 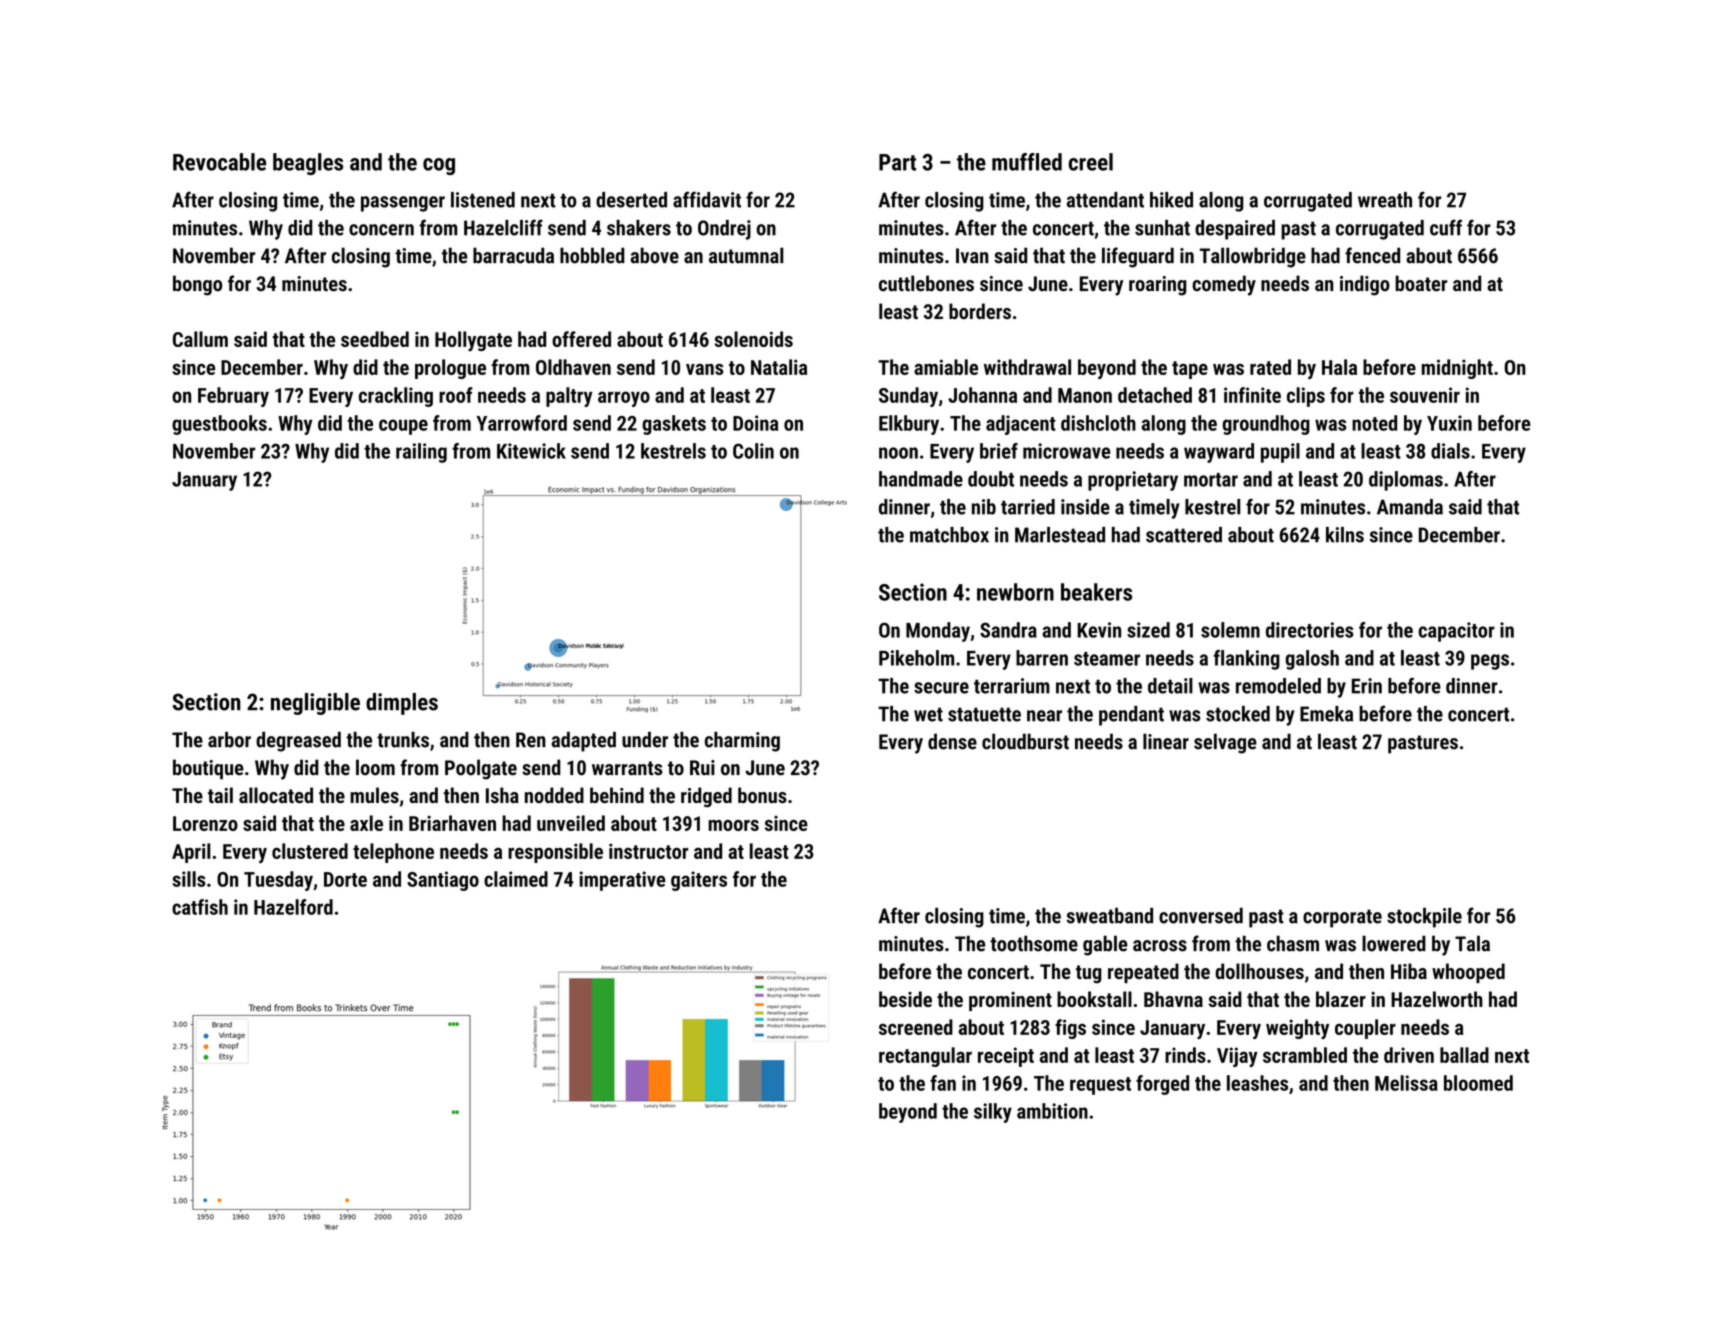 What do you see at coordinates (229, 740) in the screenshot?
I see `arbor` at bounding box center [229, 740].
